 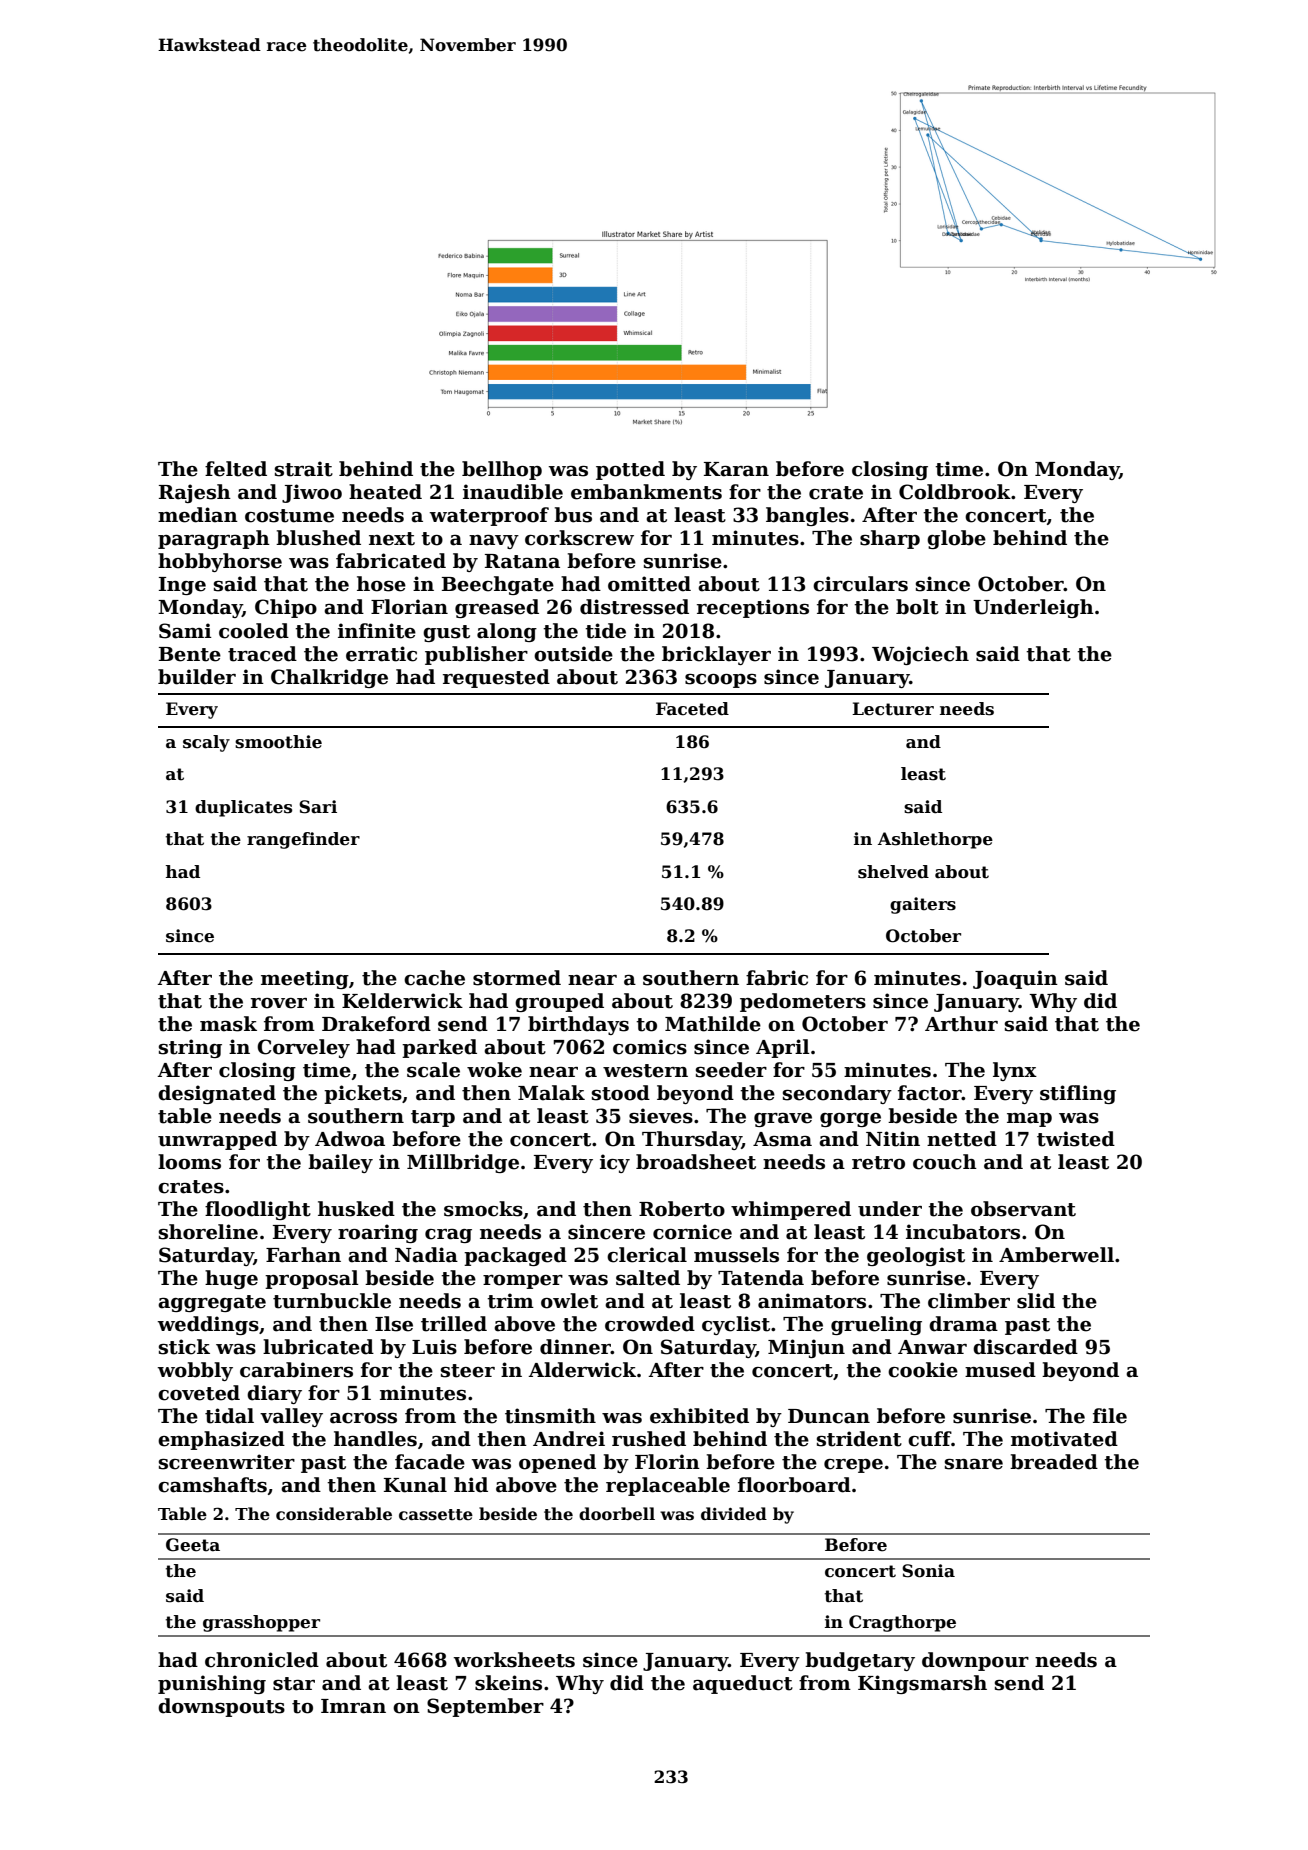 I want to click on Asma, so click(x=782, y=1139).
